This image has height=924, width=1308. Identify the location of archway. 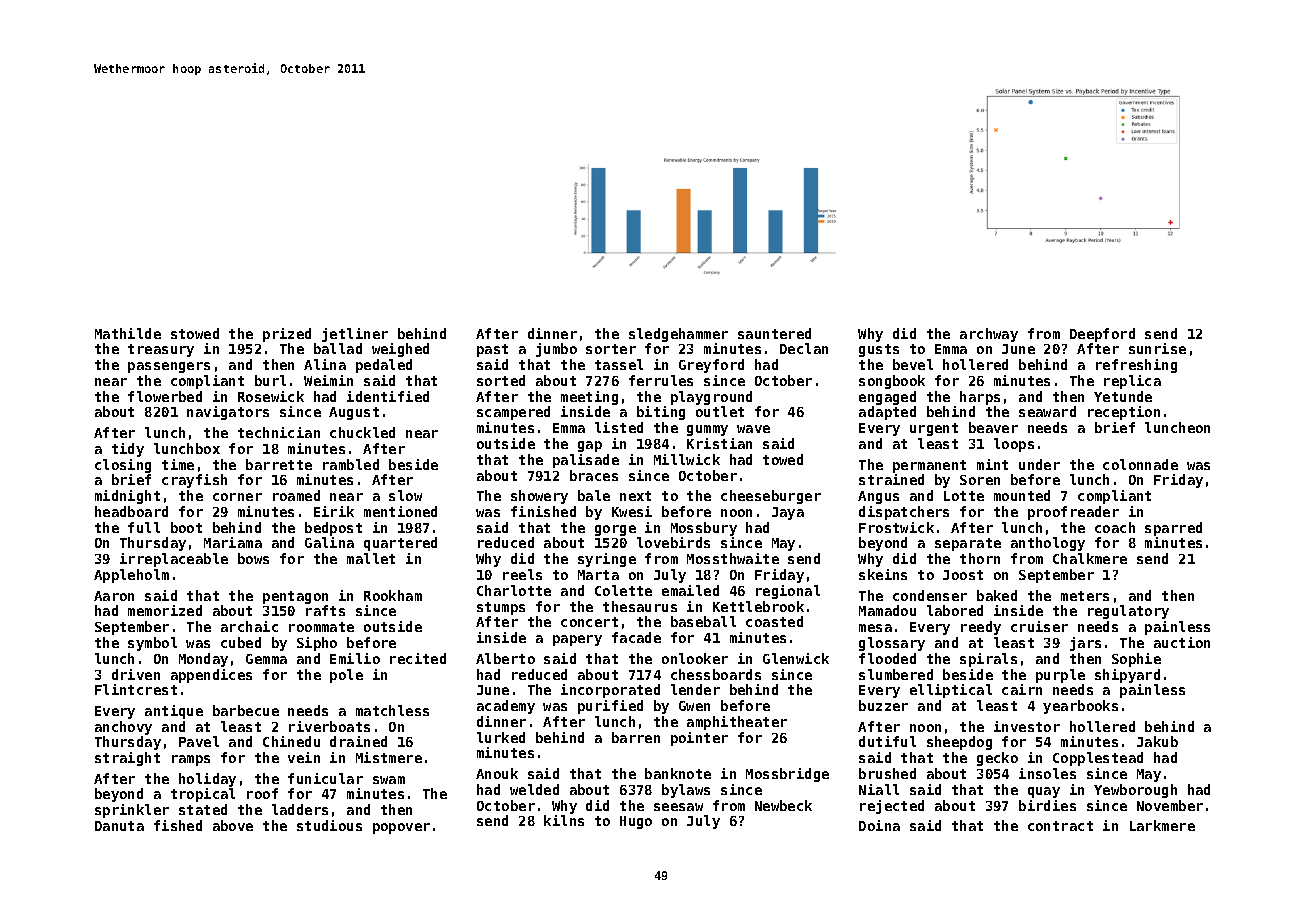
(989, 335).
